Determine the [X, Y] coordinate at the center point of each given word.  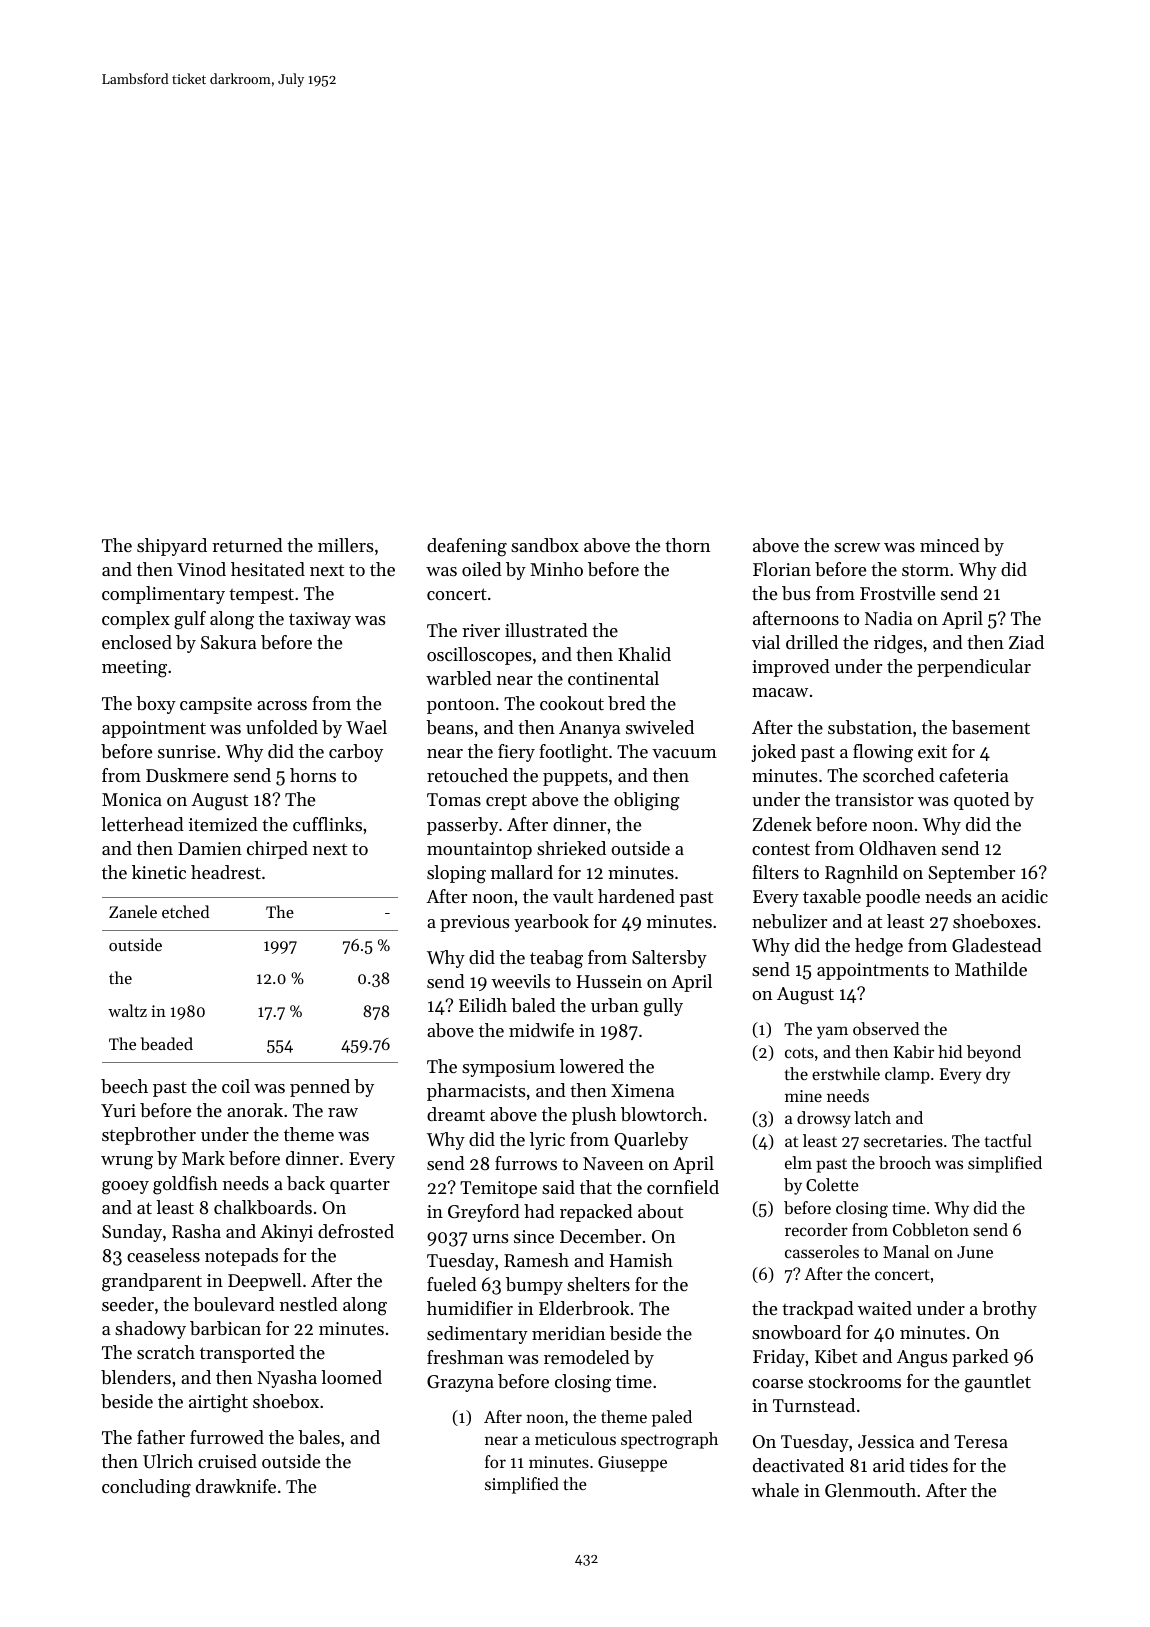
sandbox [545, 545]
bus [796, 593]
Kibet [836, 1356]
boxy [156, 705]
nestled [309, 1304]
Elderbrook [584, 1308]
